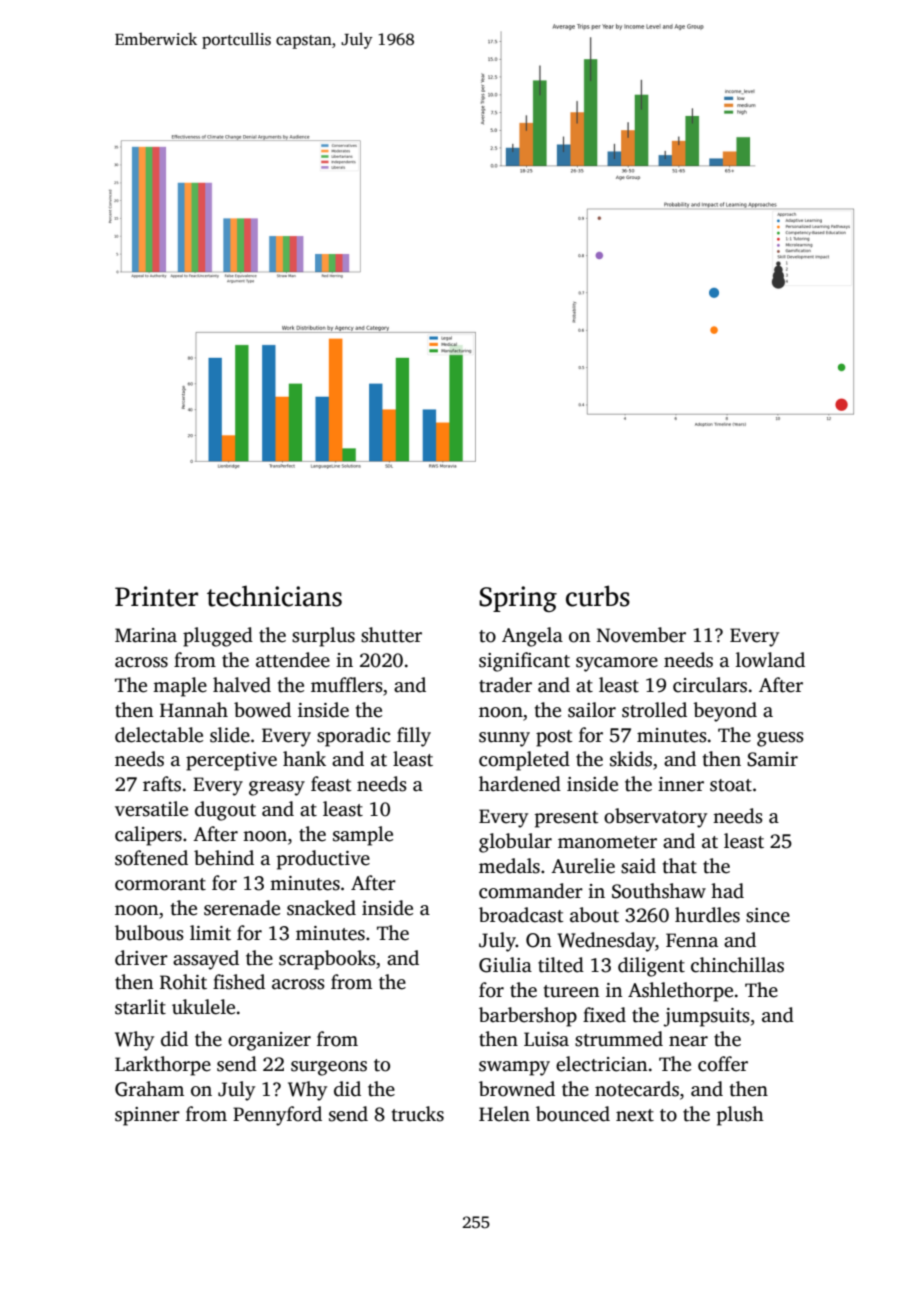 The width and height of the screenshot is (924, 1311). I want to click on halved, so click(242, 685).
